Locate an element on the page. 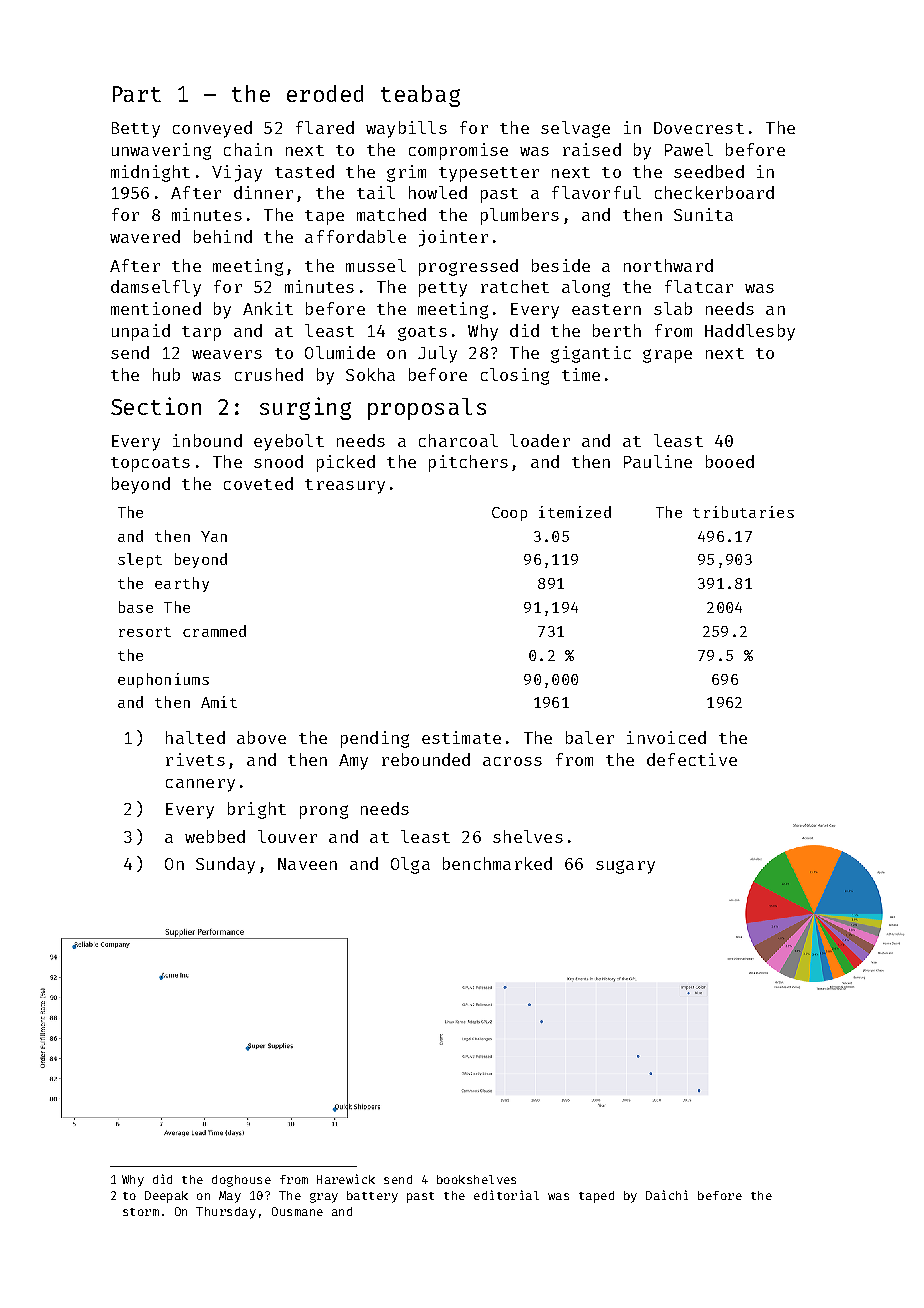 This page has height=1308, width=924. invoiced is located at coordinates (666, 737).
